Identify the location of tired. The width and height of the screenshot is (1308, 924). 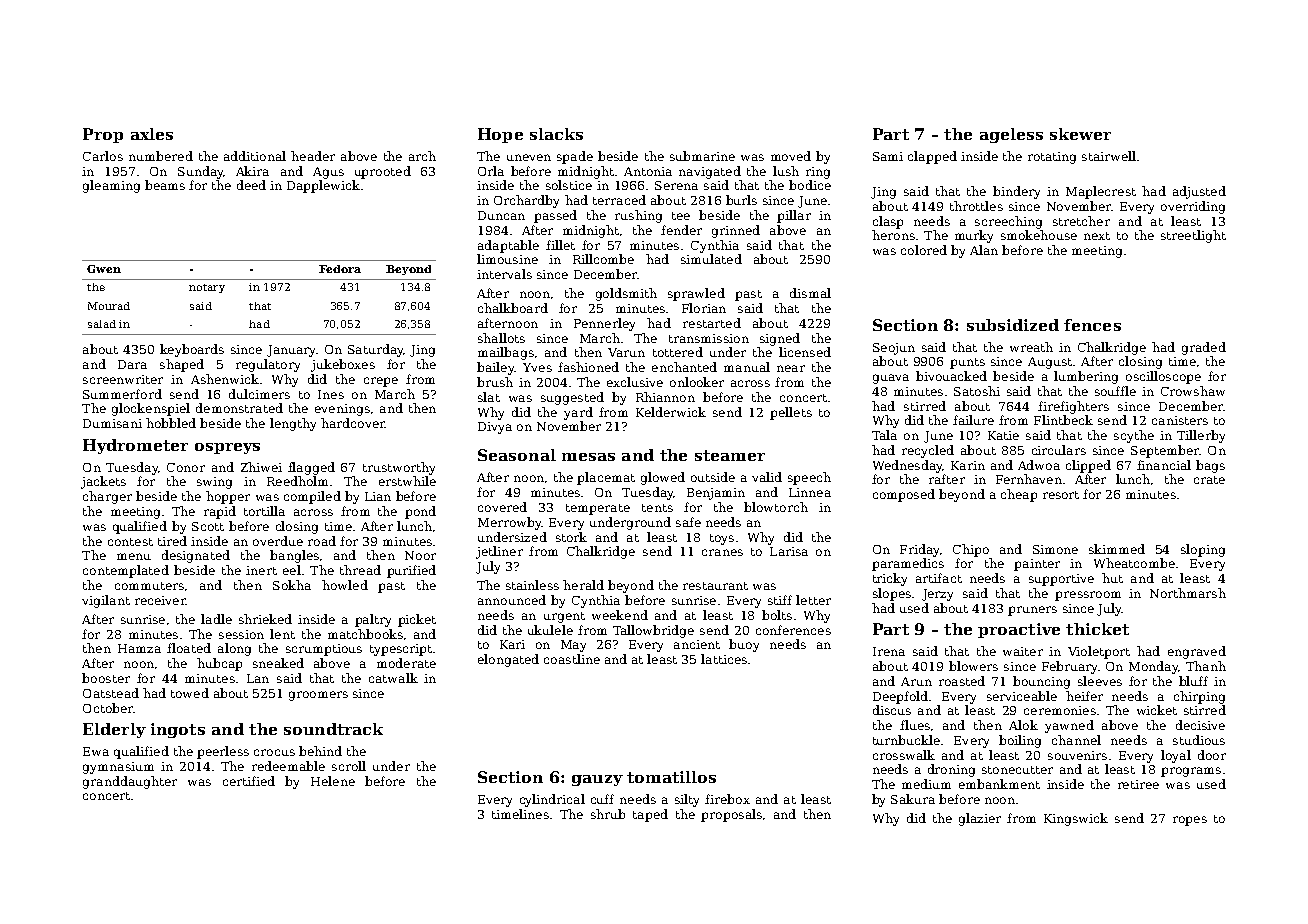
(172, 541).
